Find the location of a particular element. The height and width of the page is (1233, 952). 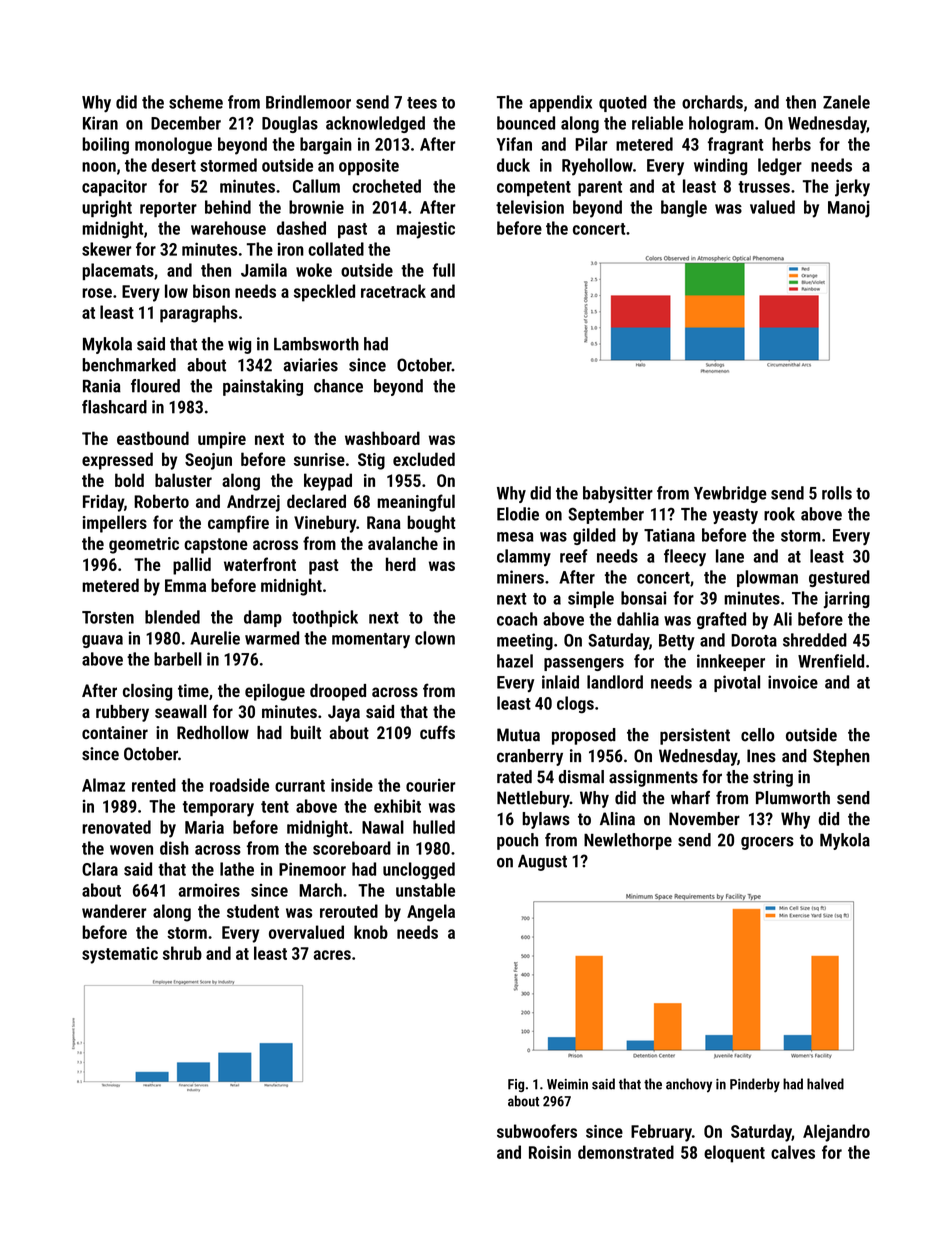

acres is located at coordinates (332, 955).
